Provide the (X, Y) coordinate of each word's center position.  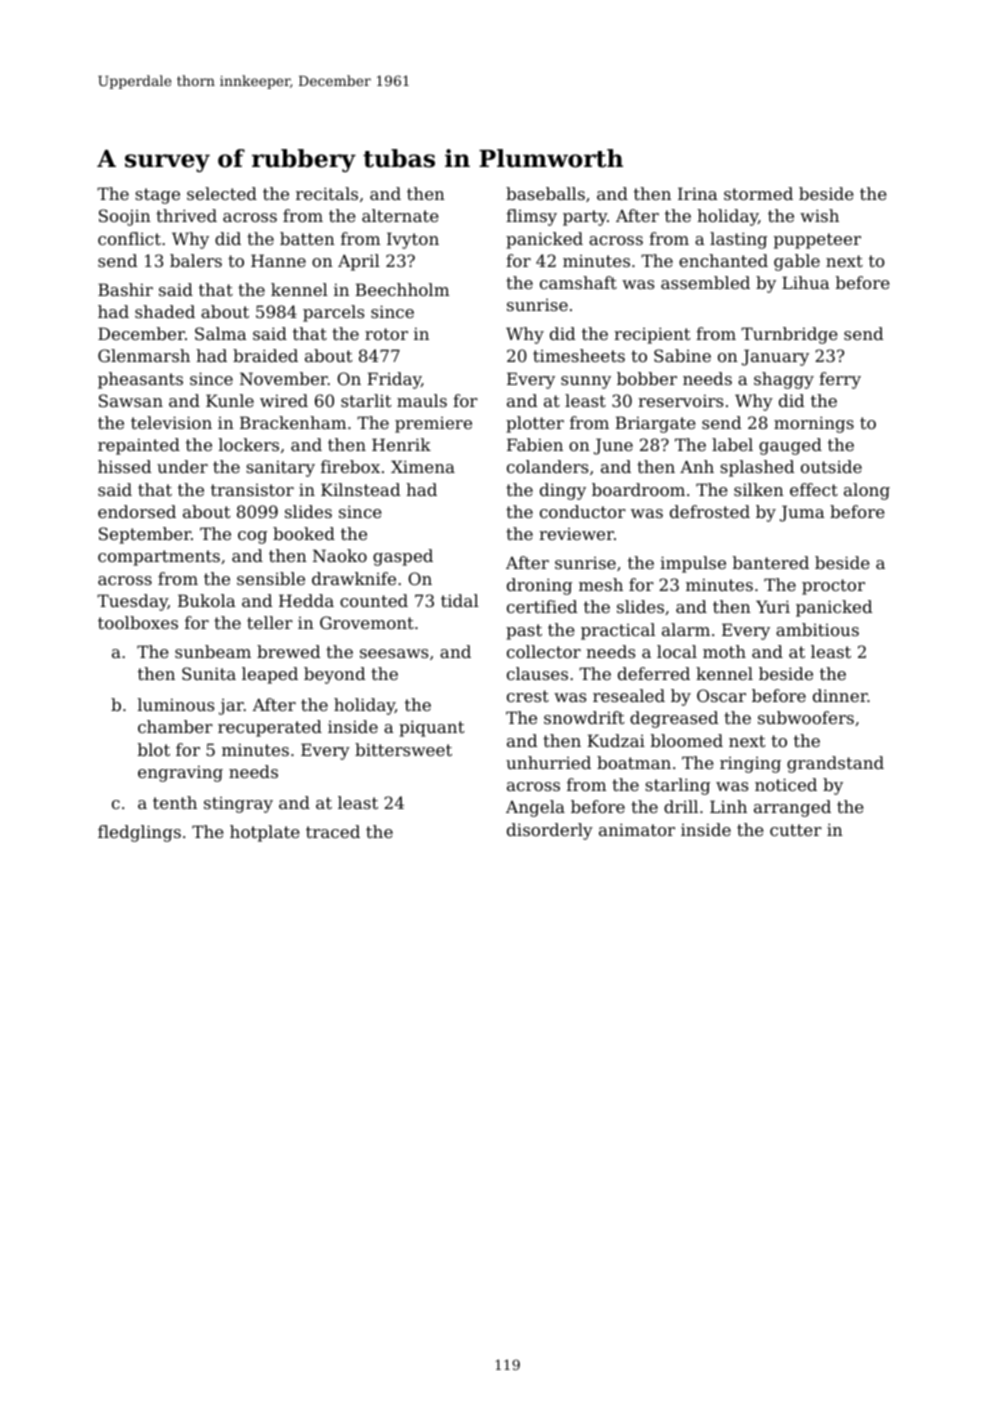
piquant (432, 728)
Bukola (207, 600)
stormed (758, 193)
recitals (327, 193)
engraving (180, 773)
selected (222, 193)
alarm (686, 629)
